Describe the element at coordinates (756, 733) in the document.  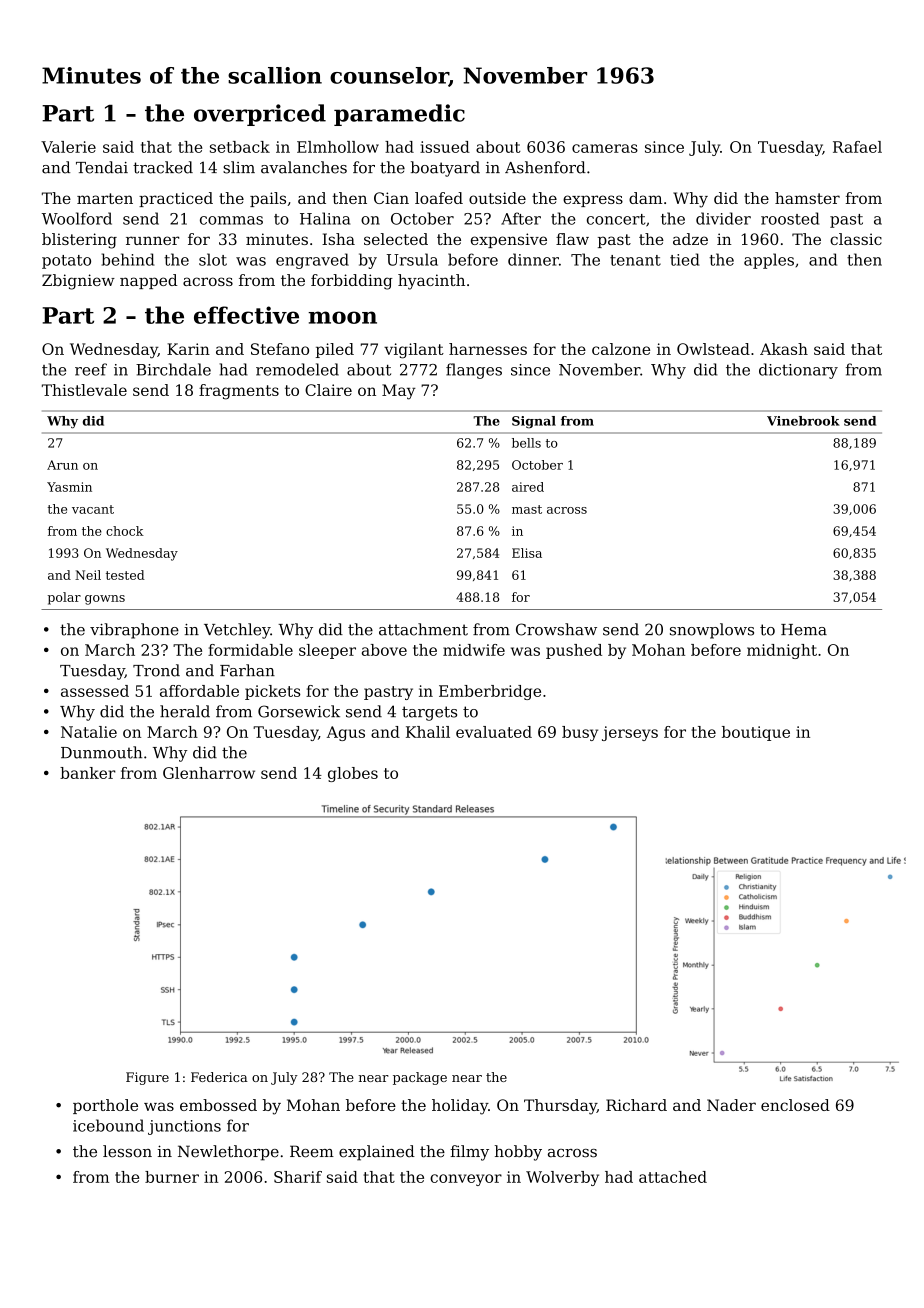
I see `boutique` at that location.
